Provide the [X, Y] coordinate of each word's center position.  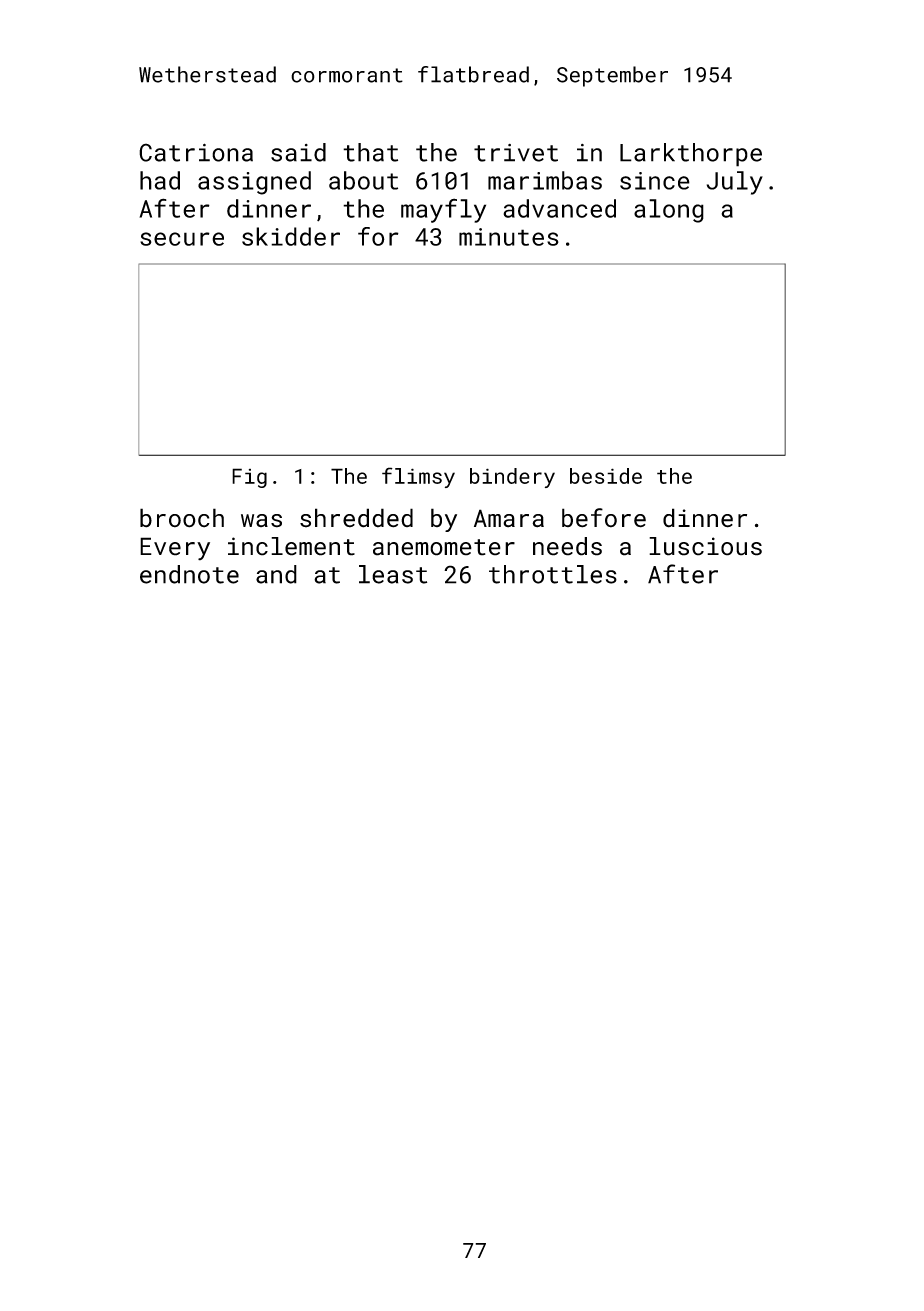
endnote [189, 574]
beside [606, 476]
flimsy [418, 477]
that [370, 152]
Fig [249, 478]
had [160, 180]
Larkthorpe [691, 155]
